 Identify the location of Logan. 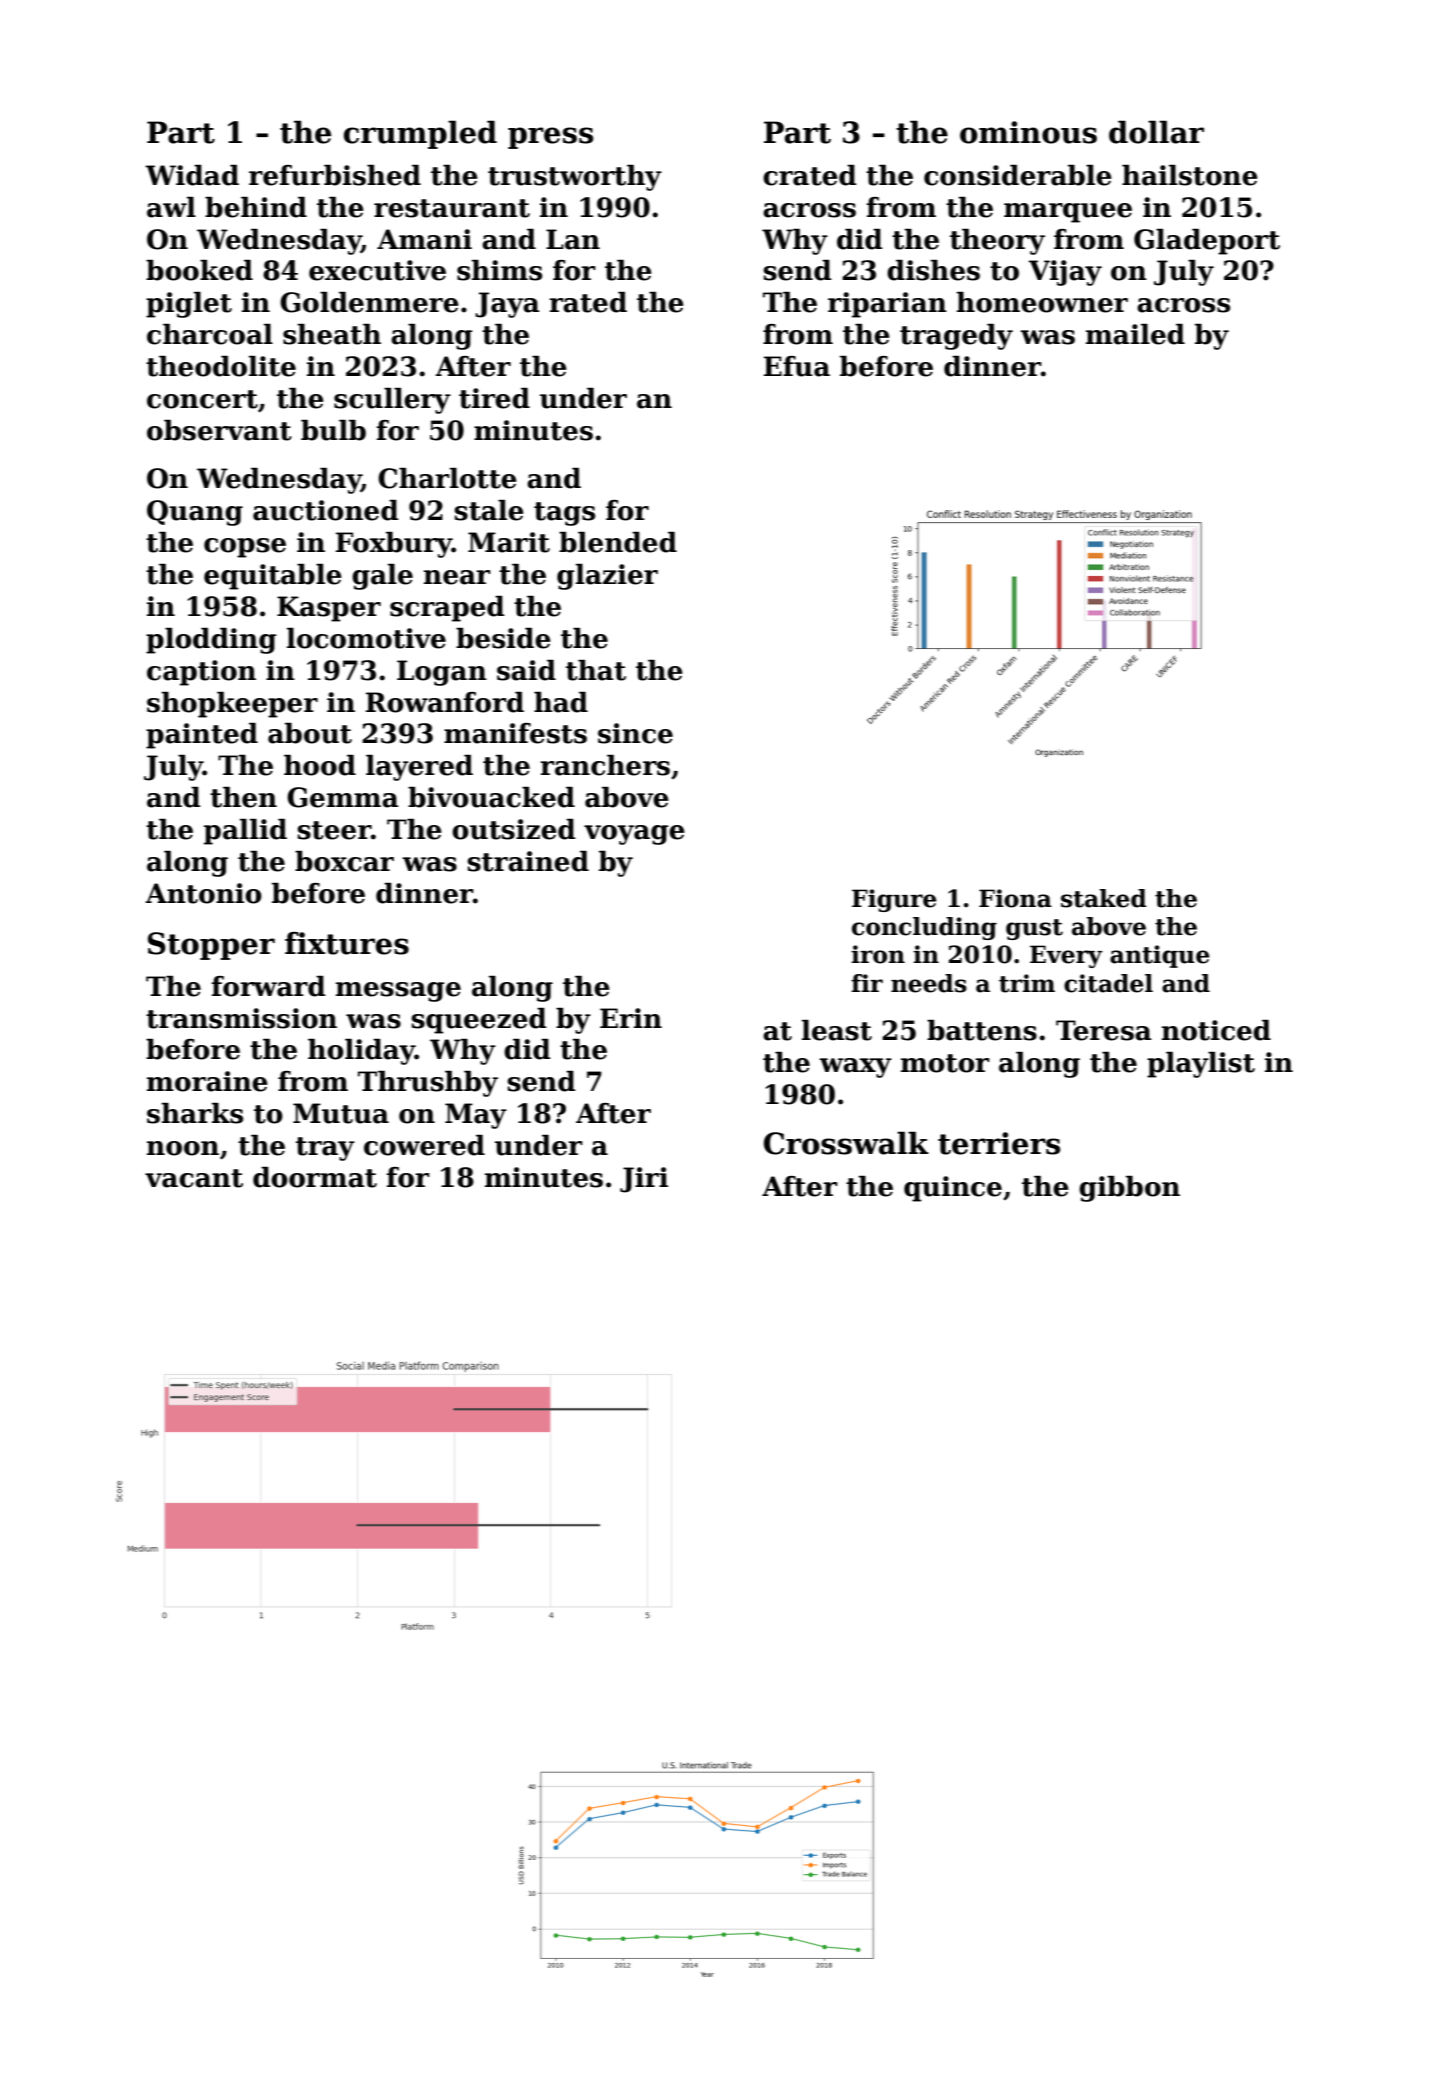
(442, 673).
